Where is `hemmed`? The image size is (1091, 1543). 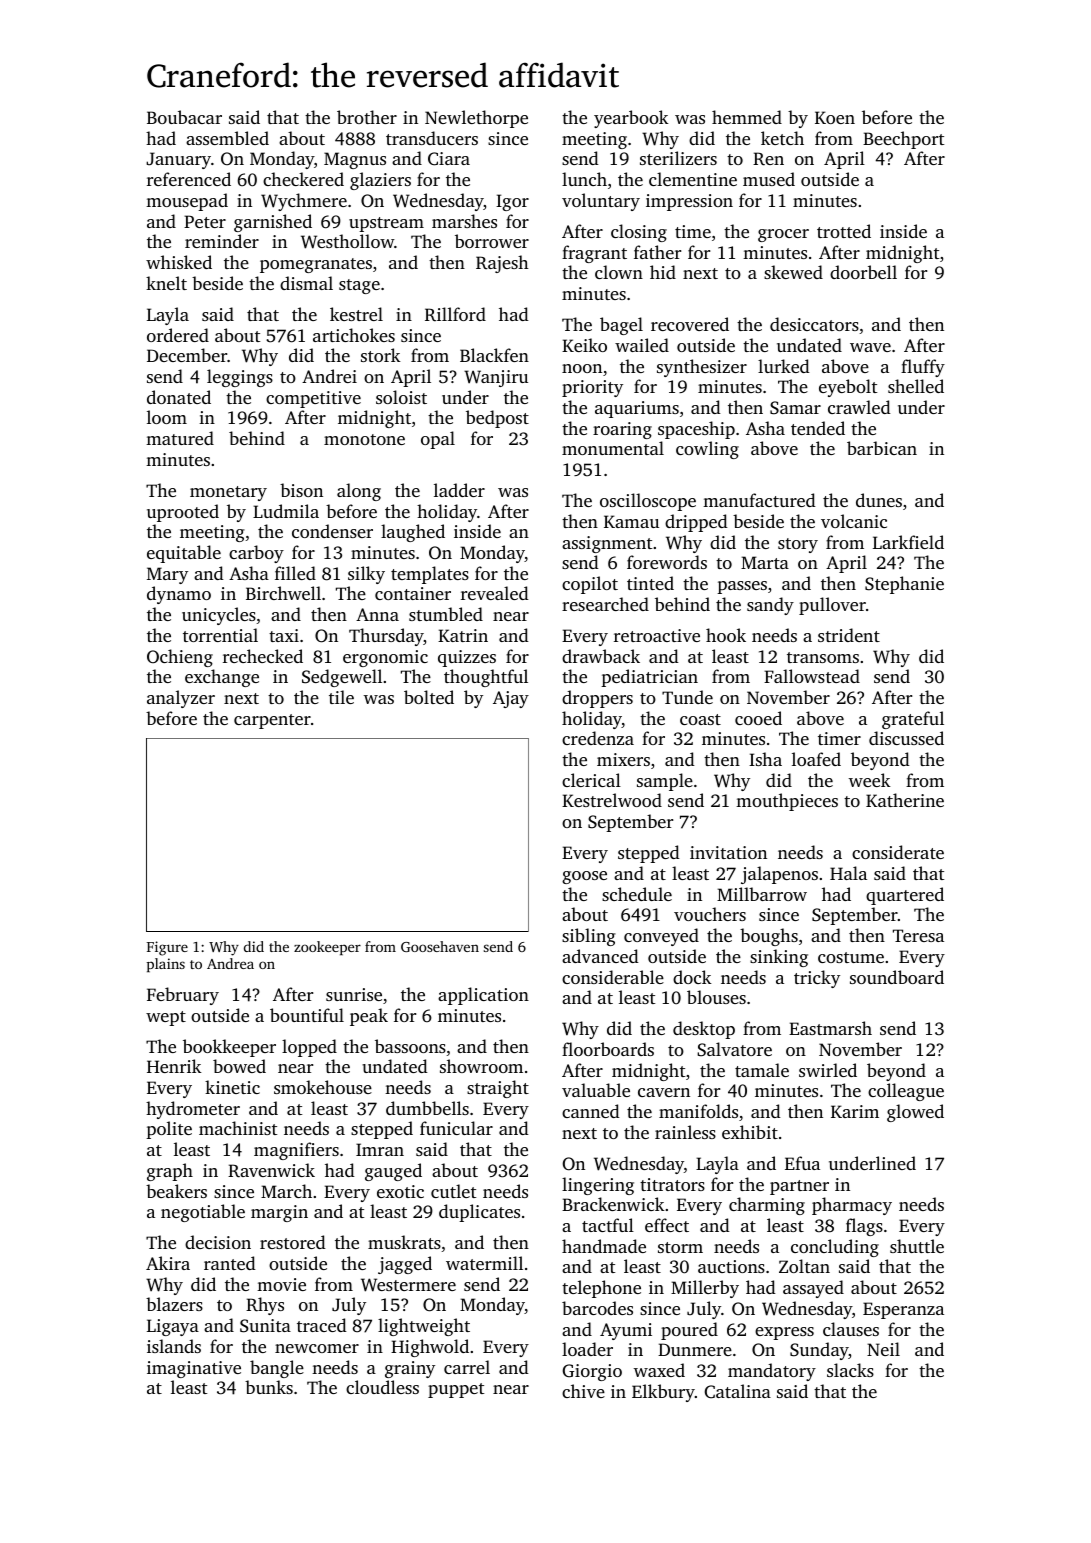
hemmed is located at coordinates (747, 117).
